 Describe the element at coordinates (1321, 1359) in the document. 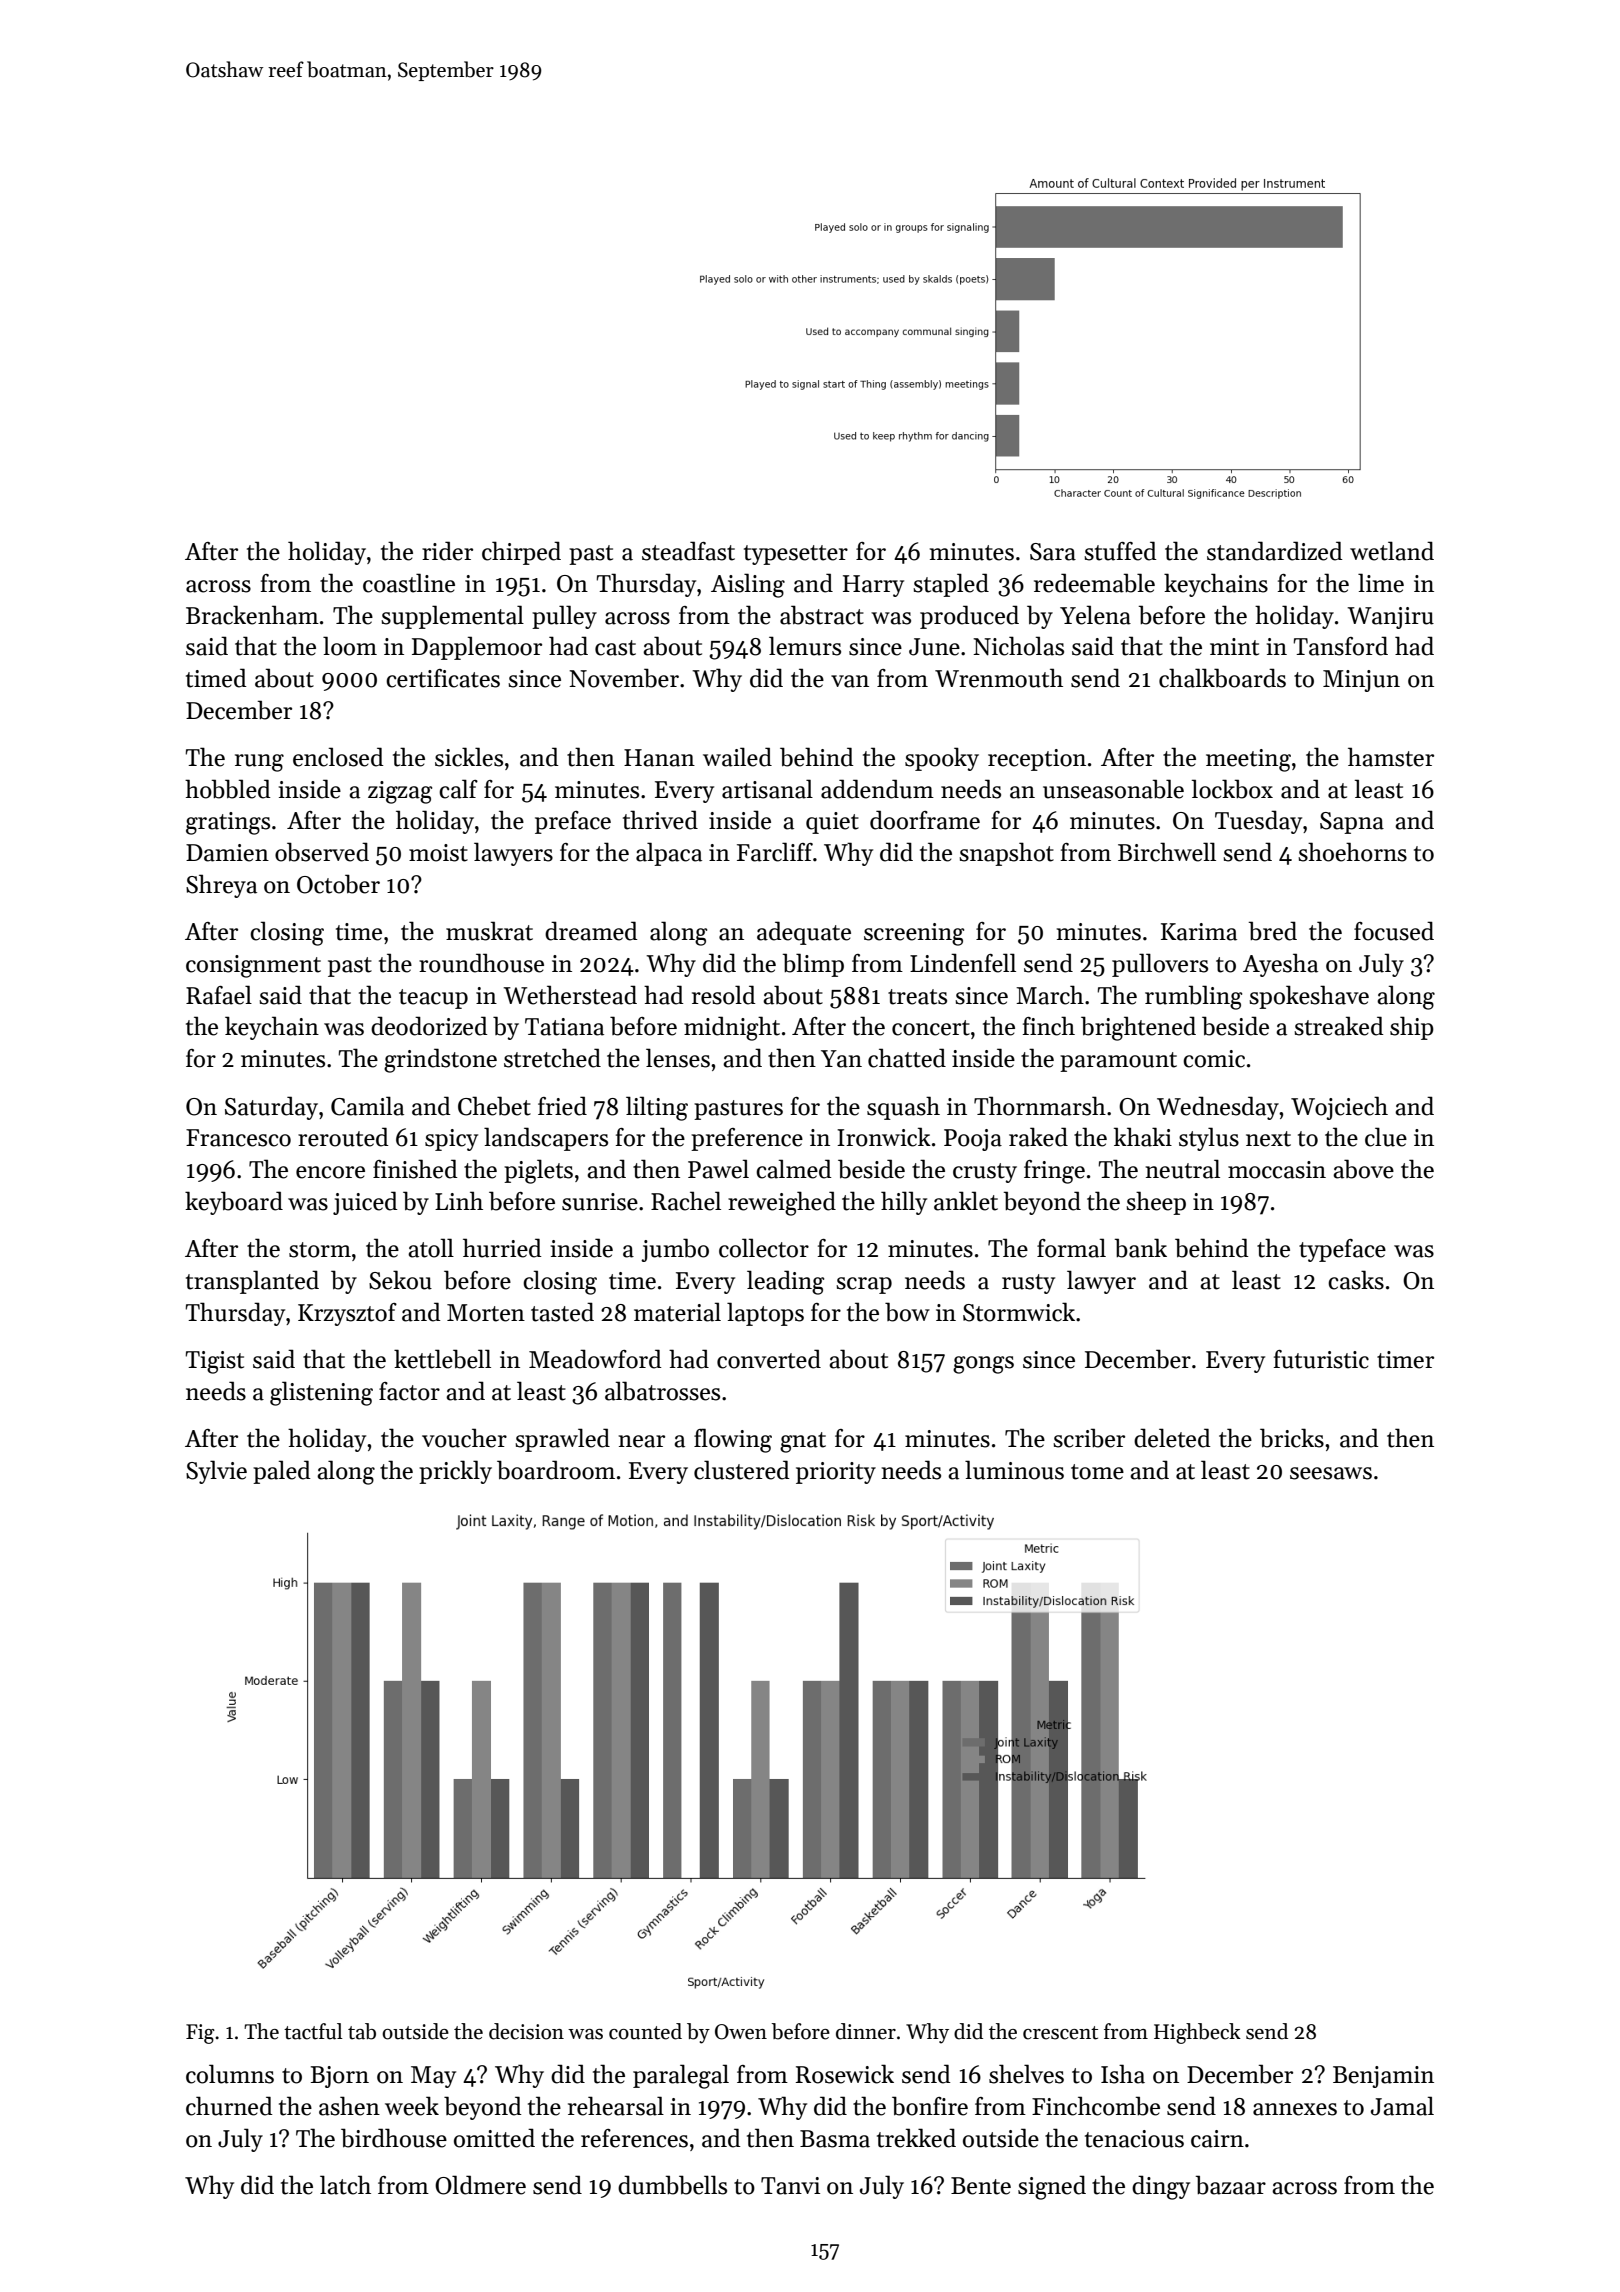

I see `futuristic` at that location.
